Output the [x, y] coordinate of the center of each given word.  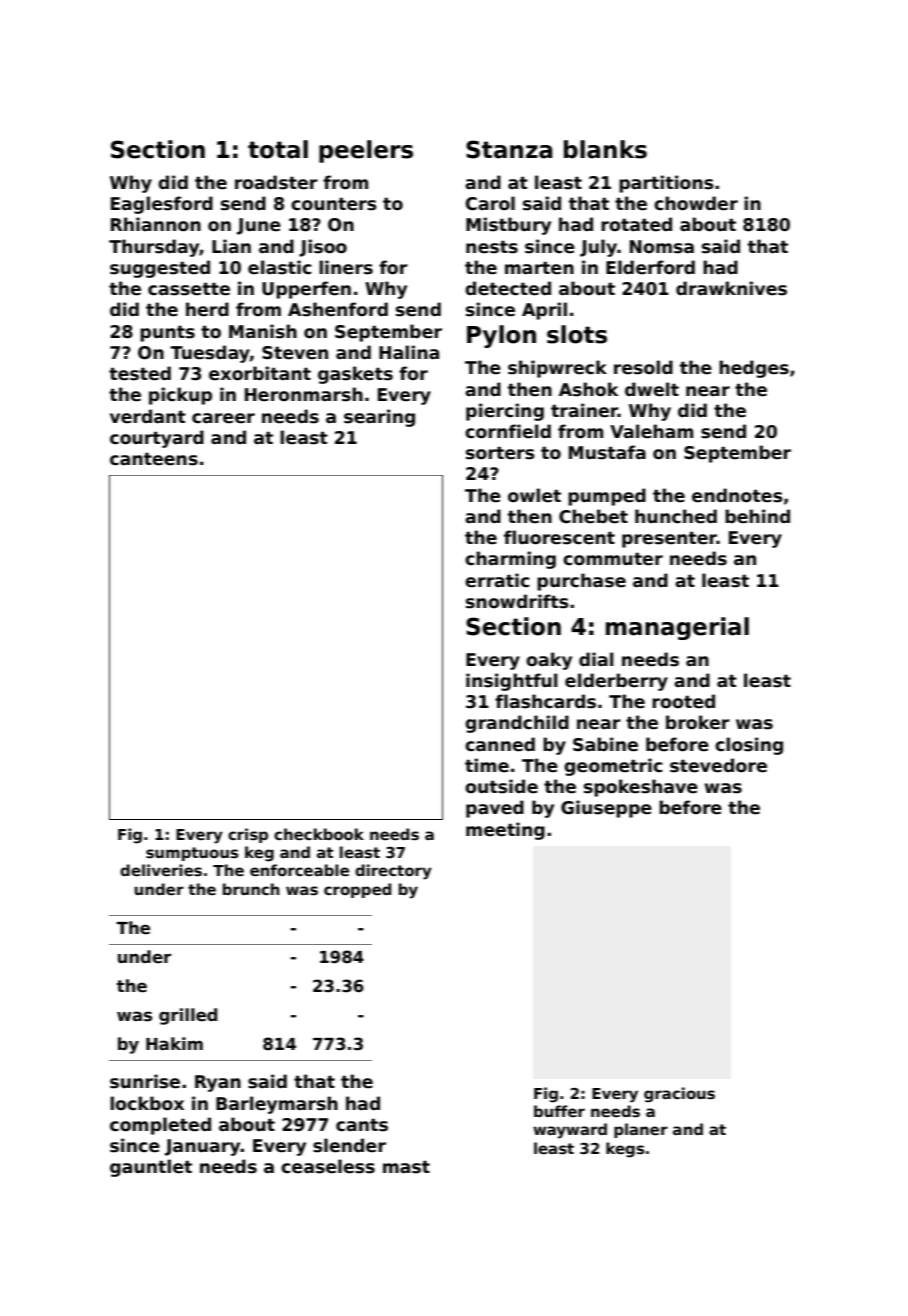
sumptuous [192, 854]
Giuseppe [606, 809]
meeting [505, 831]
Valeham [651, 431]
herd [207, 309]
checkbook [319, 834]
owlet [534, 495]
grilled [188, 1016]
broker [698, 722]
